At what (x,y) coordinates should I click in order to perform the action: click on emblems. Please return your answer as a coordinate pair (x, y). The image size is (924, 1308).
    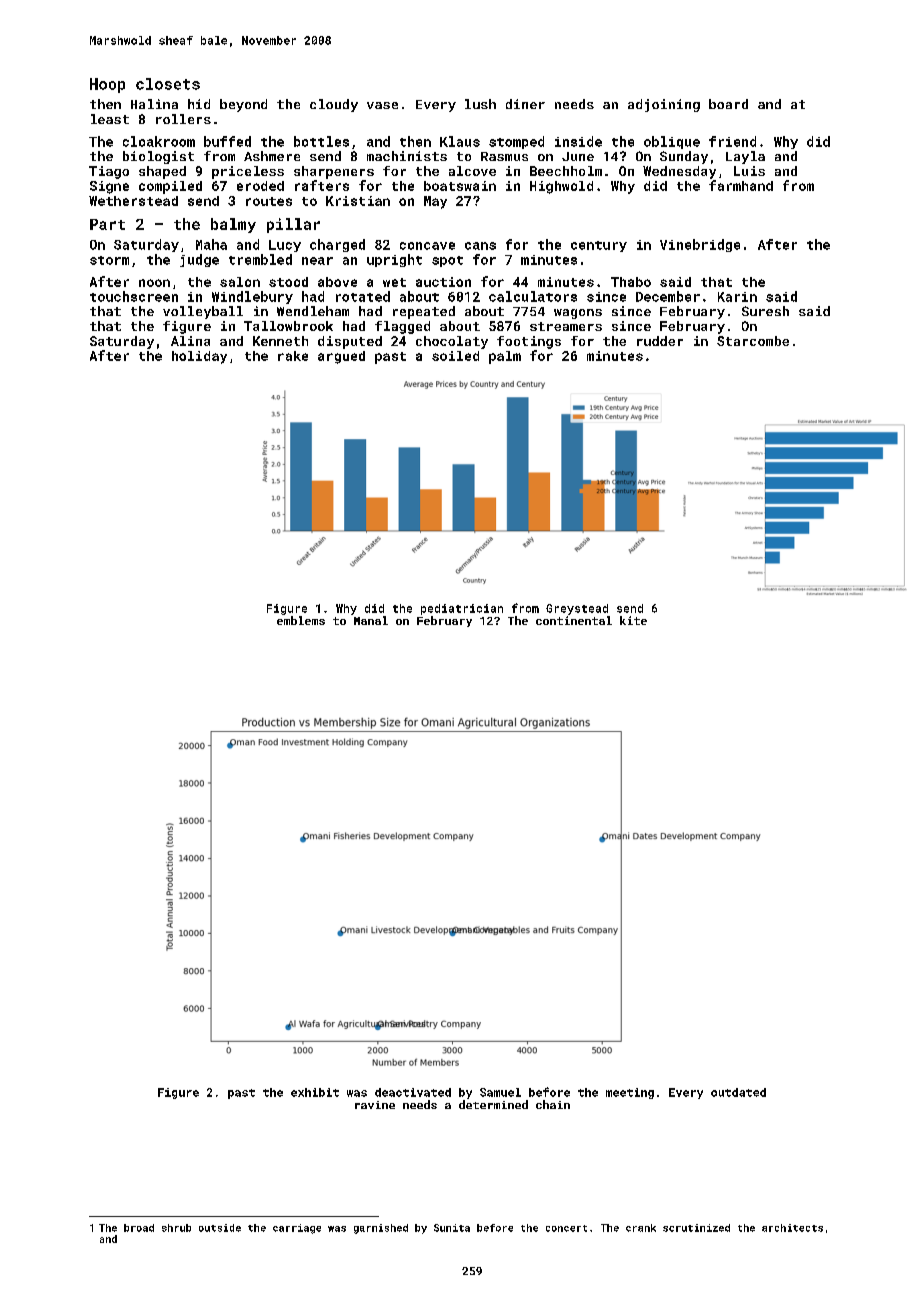
    Looking at the image, I should click on (301, 620).
